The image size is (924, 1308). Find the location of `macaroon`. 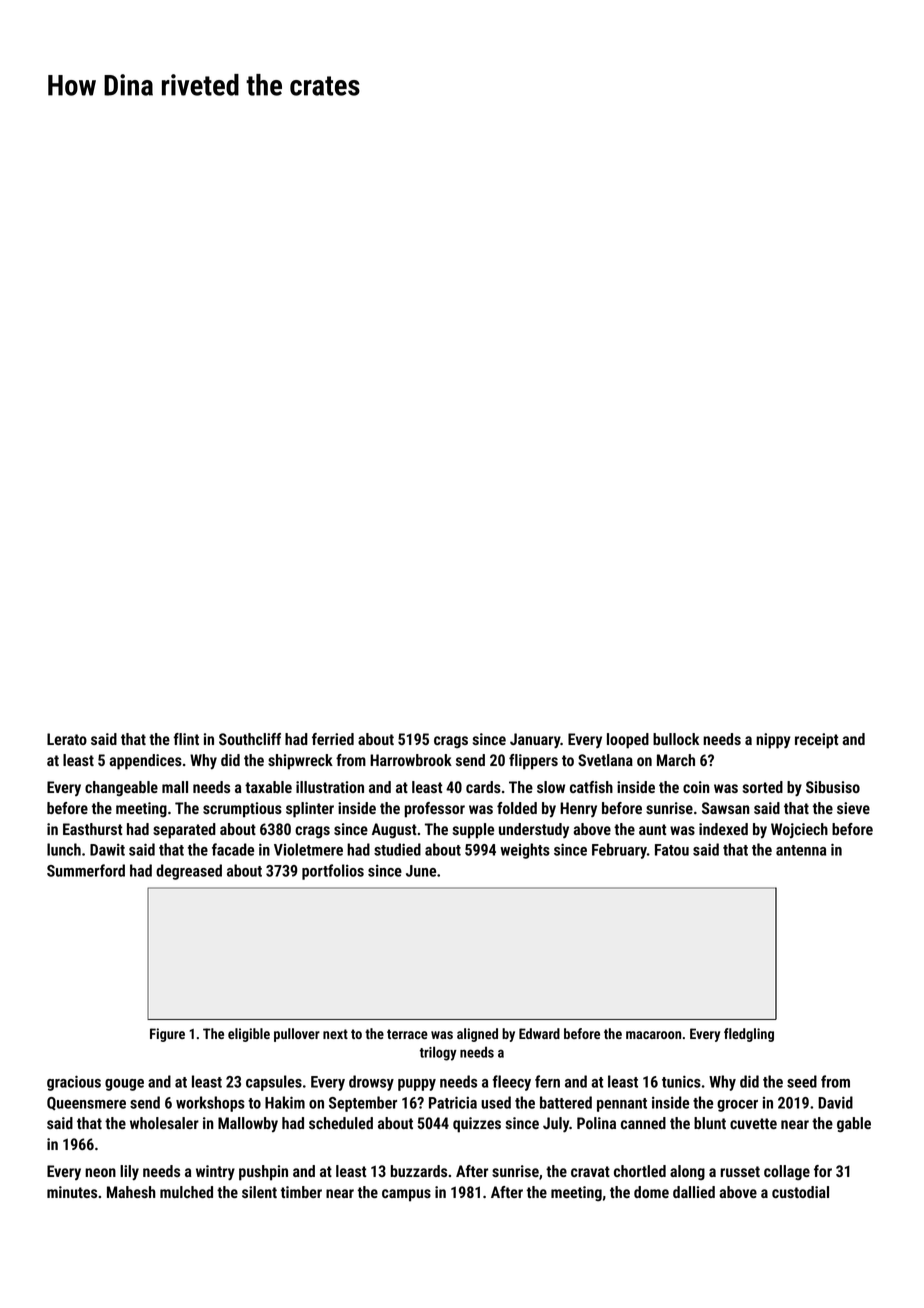

macaroon is located at coordinates (653, 1035).
